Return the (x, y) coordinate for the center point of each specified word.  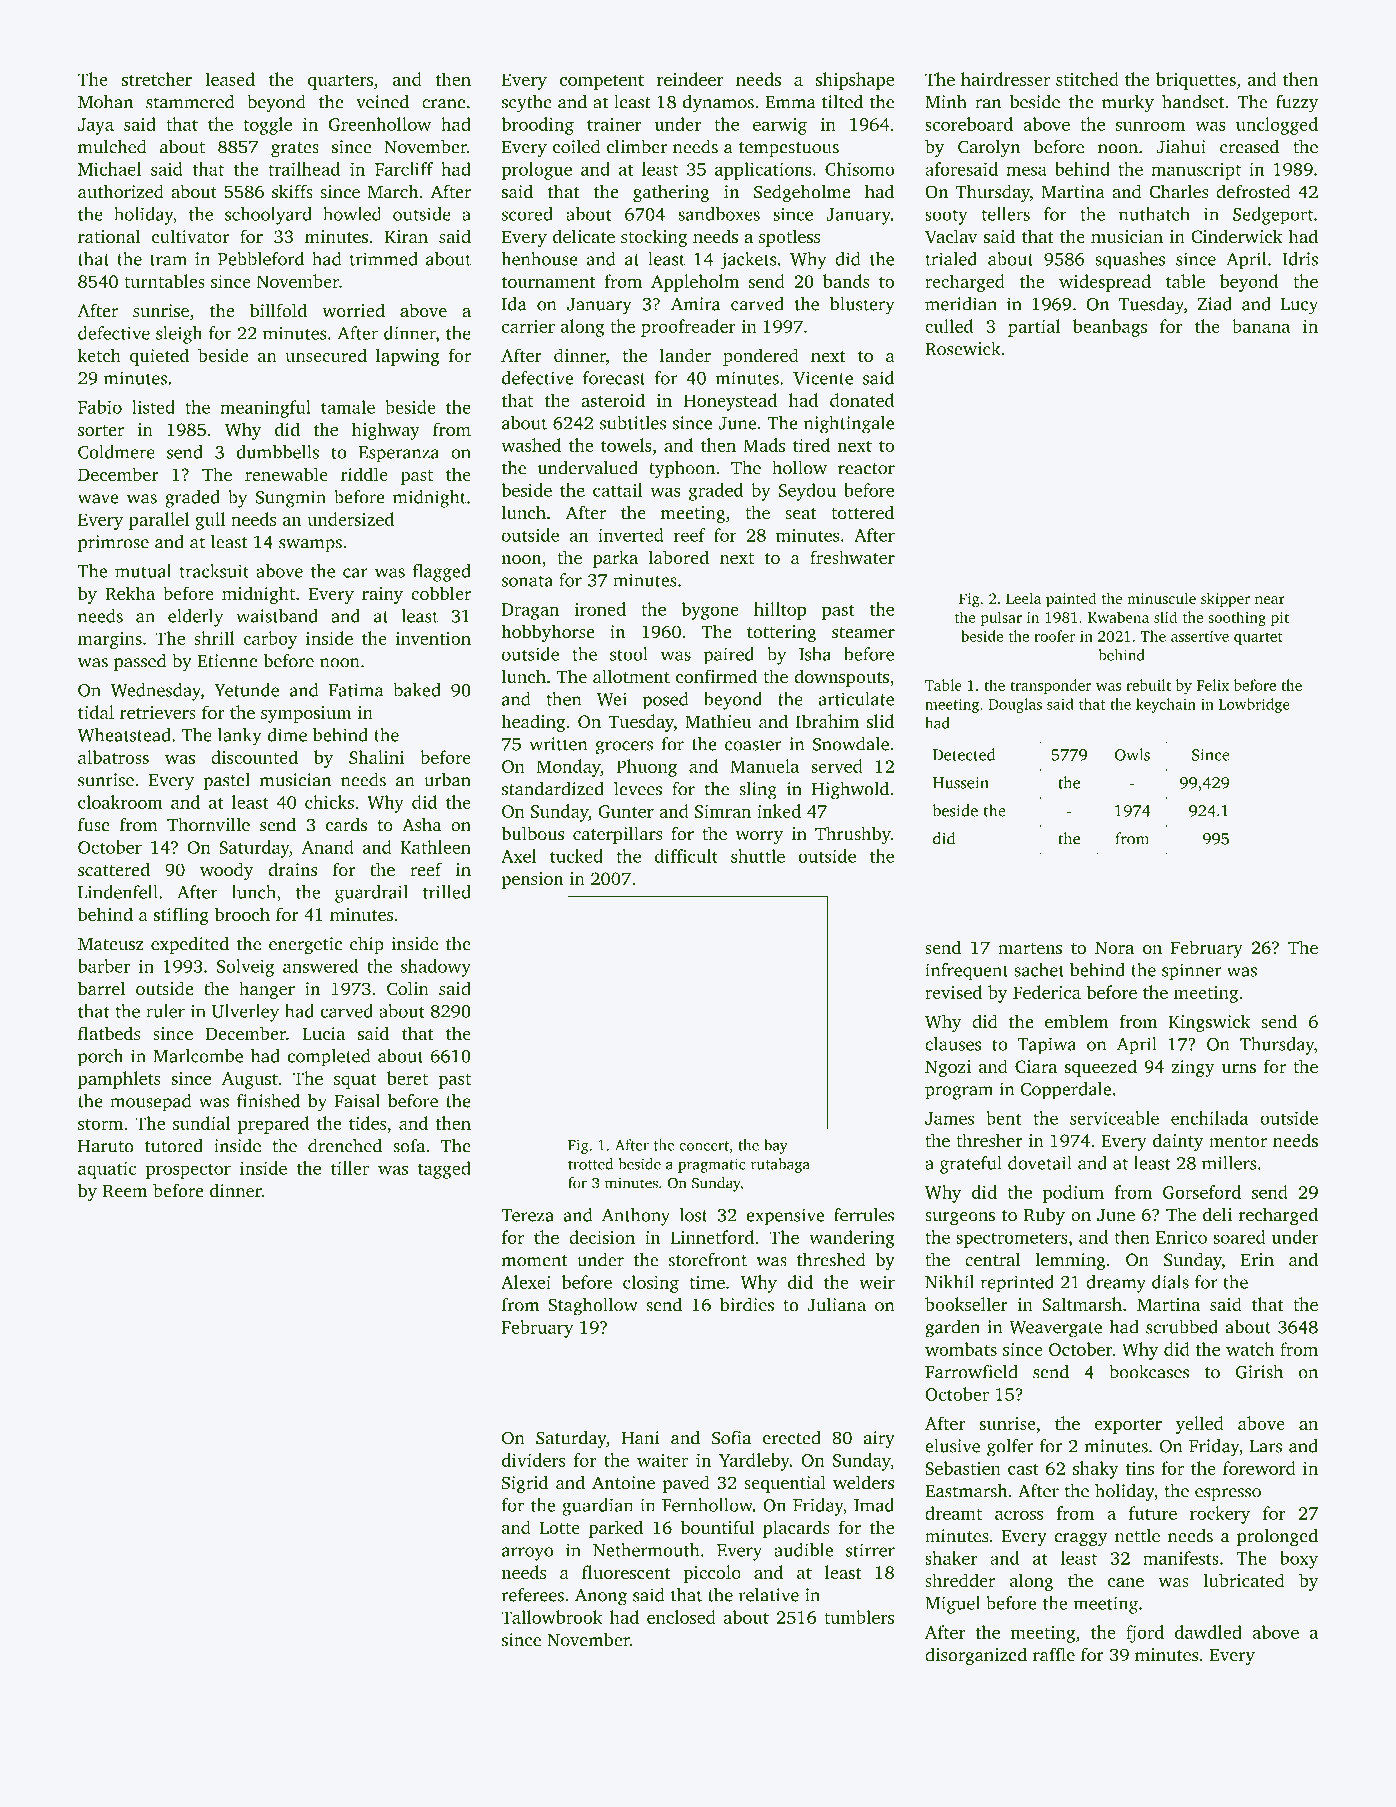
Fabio (100, 407)
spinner (1191, 972)
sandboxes (719, 214)
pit (1280, 619)
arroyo (527, 1554)
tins (1140, 1468)
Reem (125, 1191)
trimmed (384, 259)
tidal (96, 712)
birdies (747, 1305)
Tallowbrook (552, 1617)
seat (801, 514)
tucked (576, 856)
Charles (1178, 191)
